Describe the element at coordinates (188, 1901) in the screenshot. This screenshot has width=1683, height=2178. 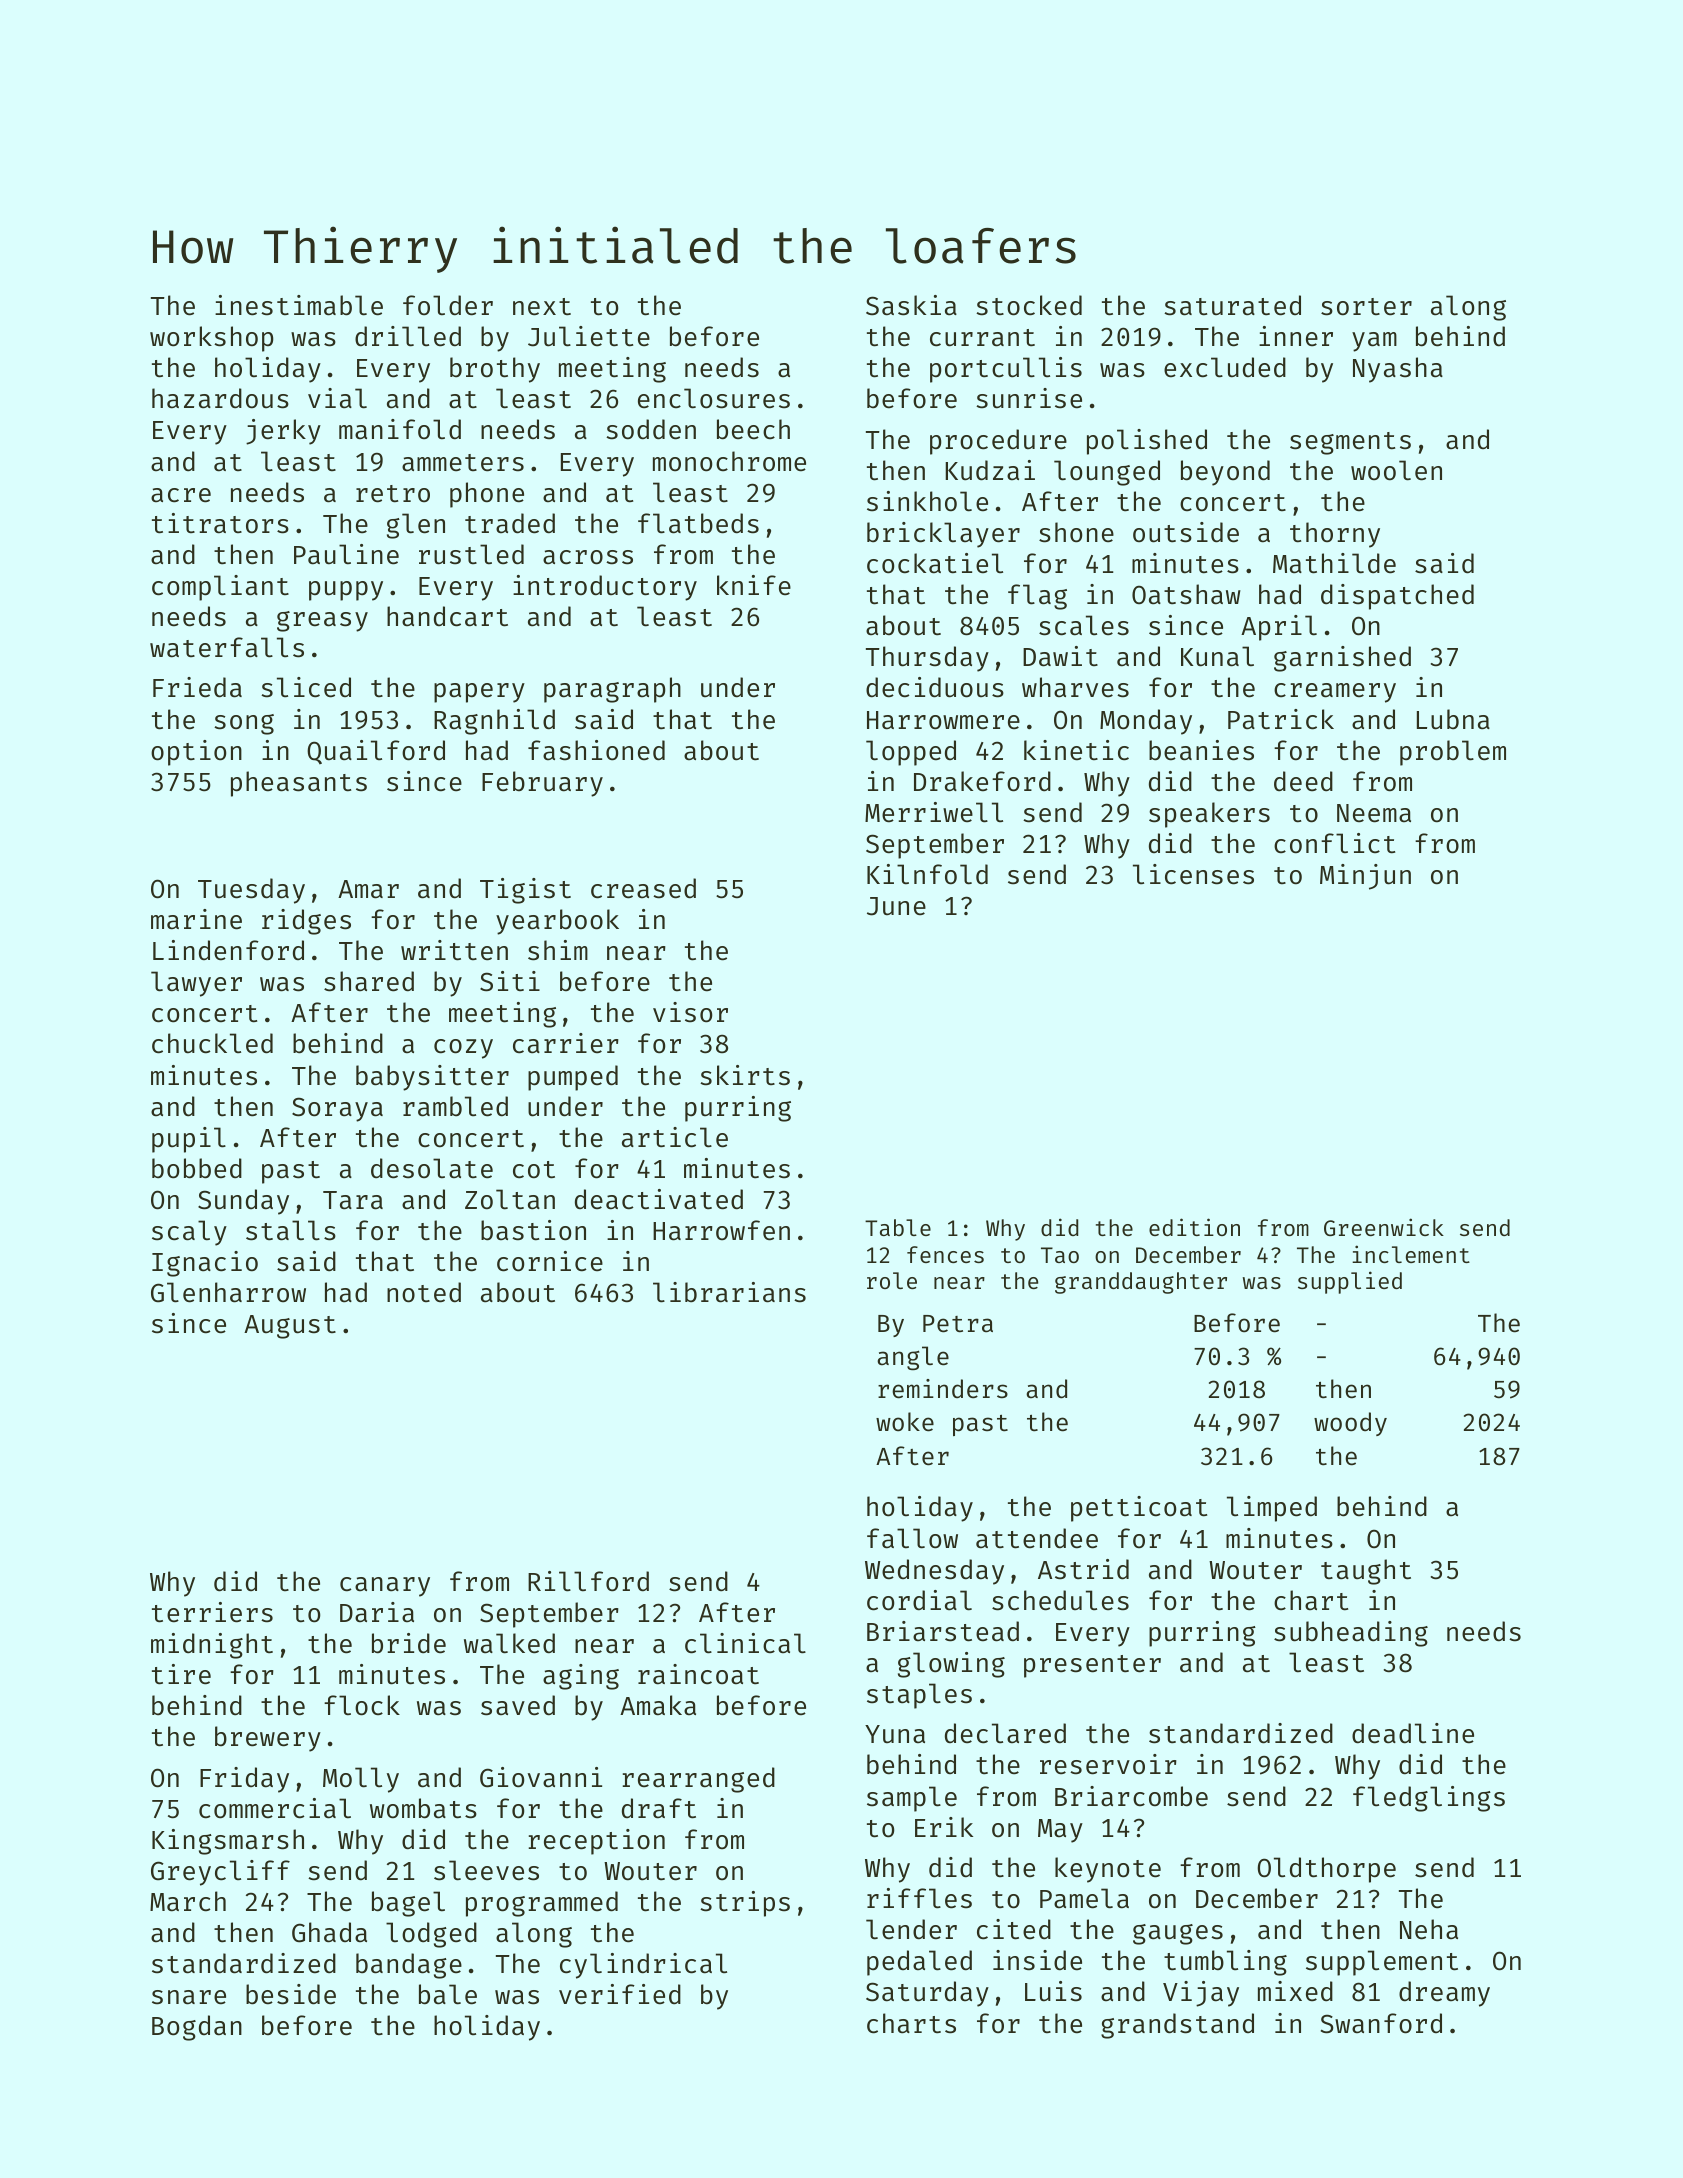
I see `March` at that location.
